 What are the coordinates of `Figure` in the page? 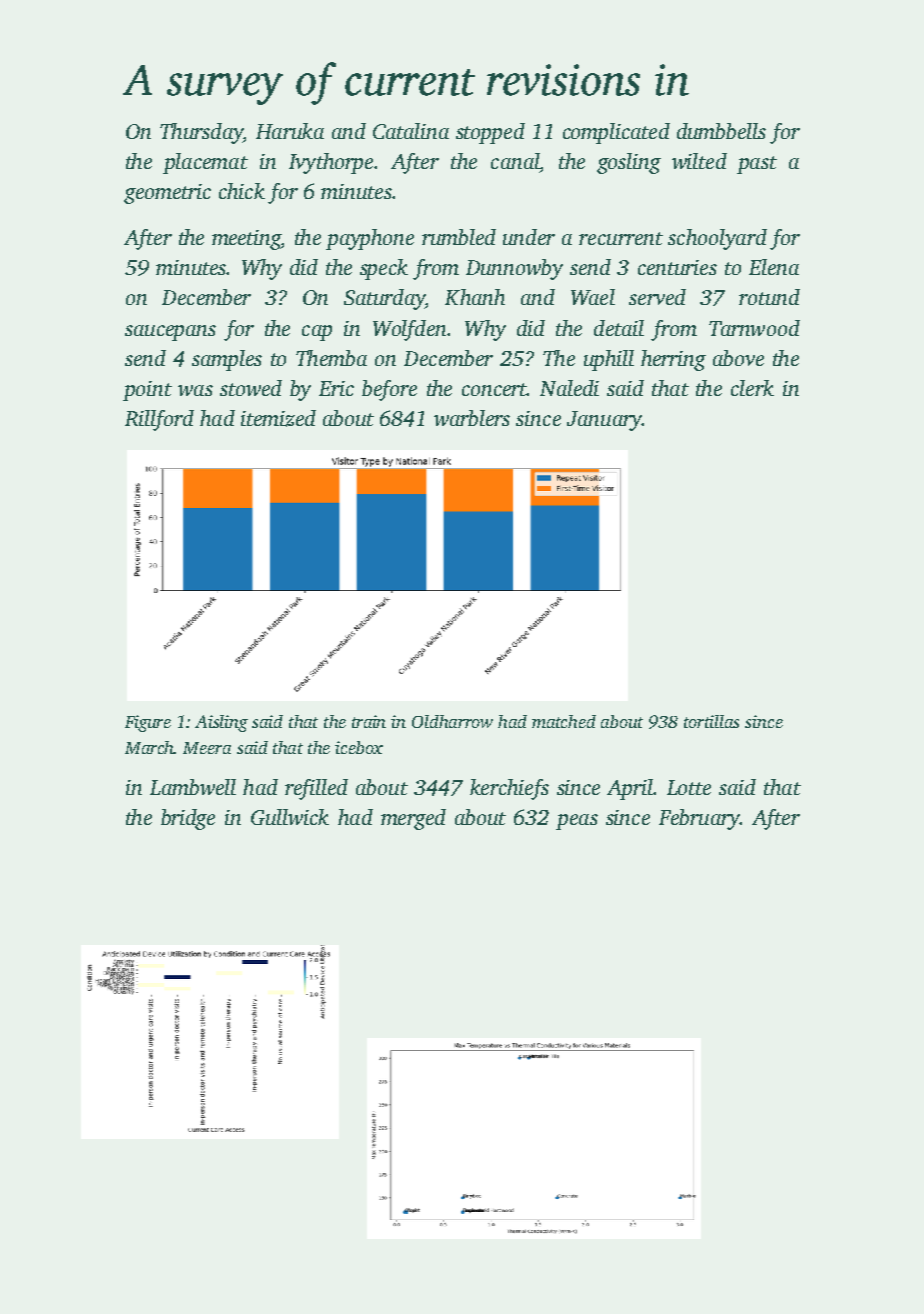 It's located at (148, 723).
